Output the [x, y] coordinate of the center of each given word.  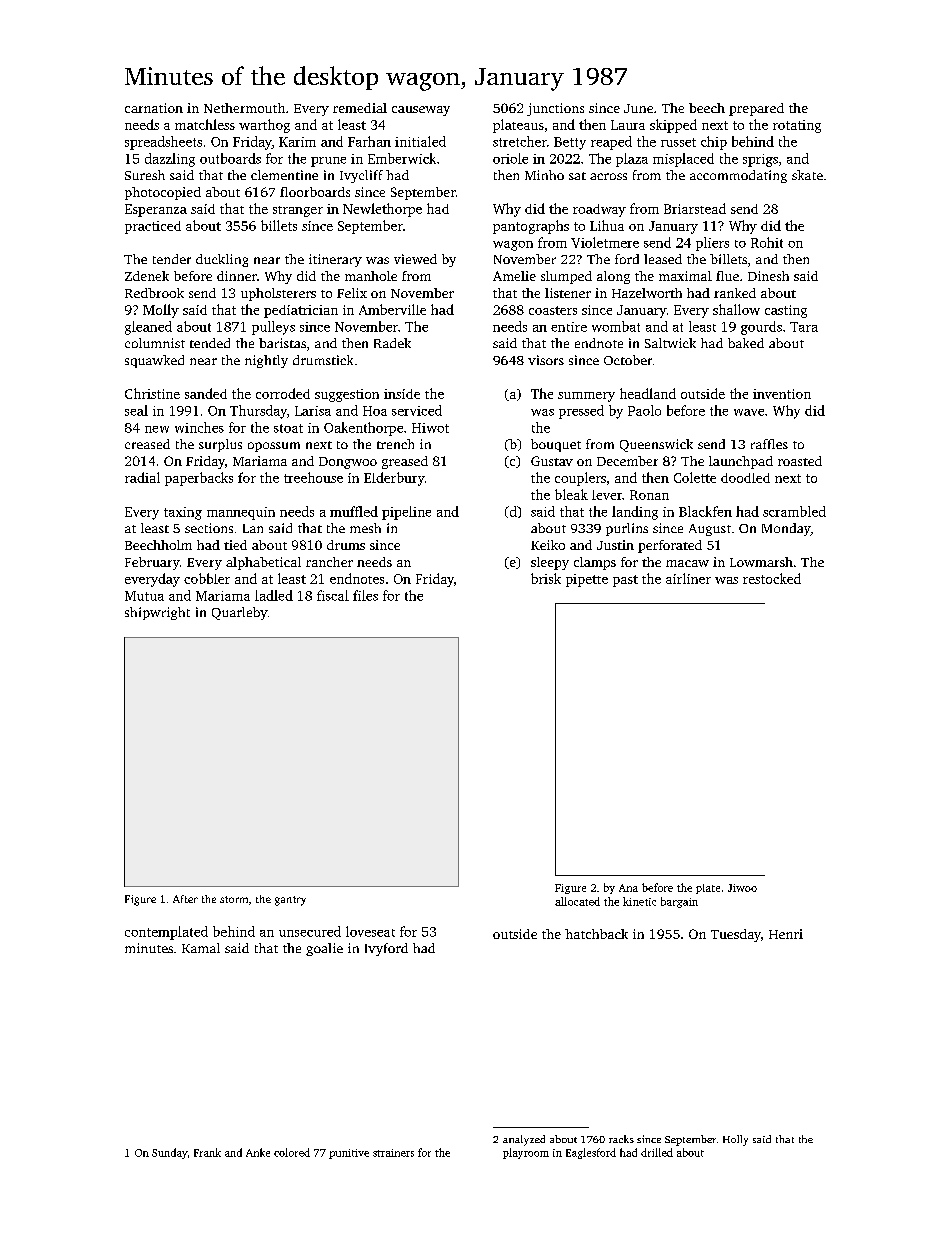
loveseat [370, 931]
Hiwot [430, 428]
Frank [207, 1152]
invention [782, 394]
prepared [756, 109]
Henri [786, 934]
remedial [360, 108]
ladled [274, 595]
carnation [154, 108]
